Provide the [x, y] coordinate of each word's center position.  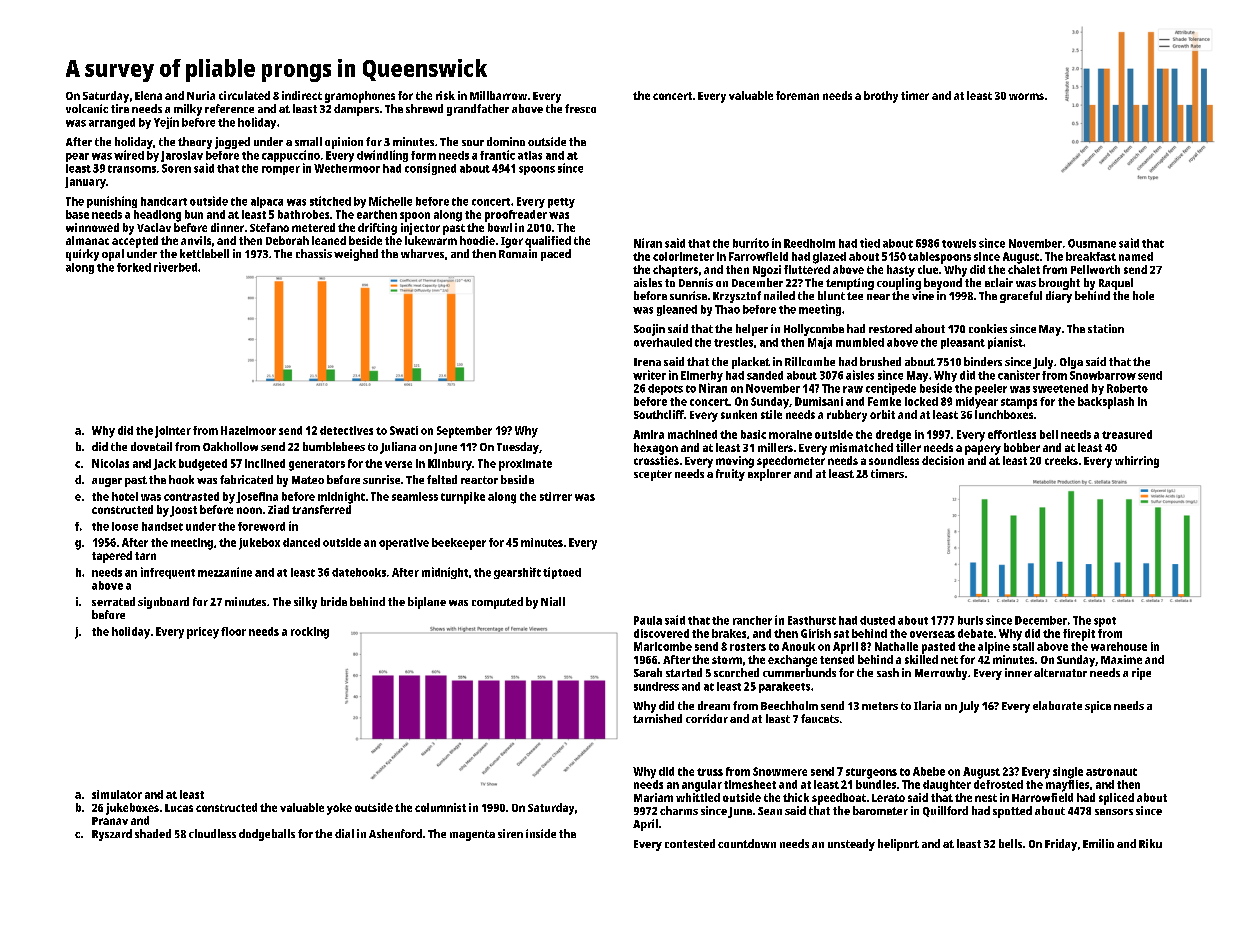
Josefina [257, 497]
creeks [1061, 460]
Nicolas [110, 463]
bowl [500, 227]
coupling [899, 284]
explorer [769, 475]
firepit [1079, 635]
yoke [339, 809]
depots [665, 389]
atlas [530, 155]
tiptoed [562, 573]
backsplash [1106, 403]
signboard [163, 603]
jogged [232, 143]
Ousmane [1092, 243]
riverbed [175, 267]
